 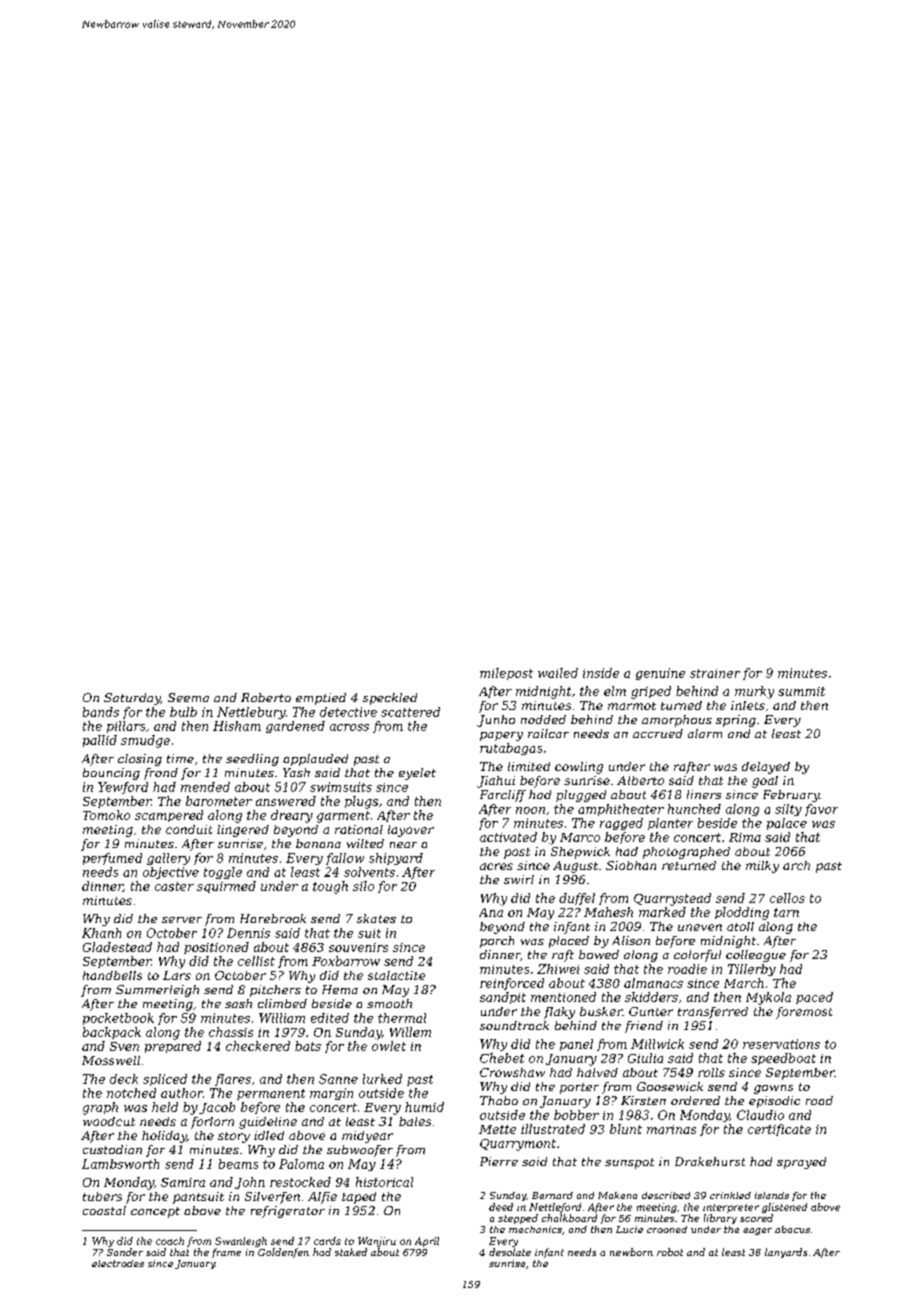 What do you see at coordinates (358, 947) in the screenshot?
I see `souvenirs` at bounding box center [358, 947].
